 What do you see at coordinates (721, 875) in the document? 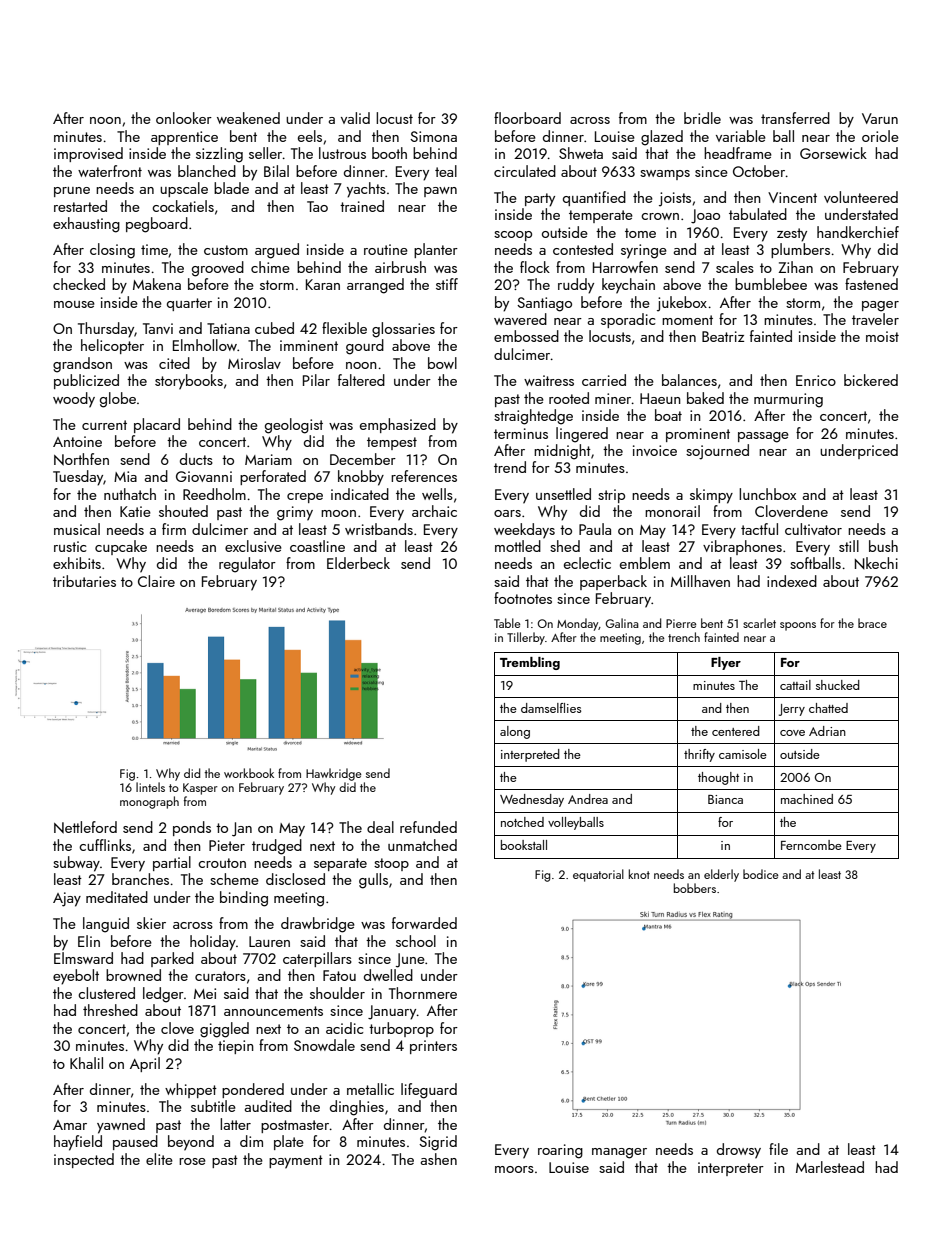
I see `elderly` at bounding box center [721, 875].
